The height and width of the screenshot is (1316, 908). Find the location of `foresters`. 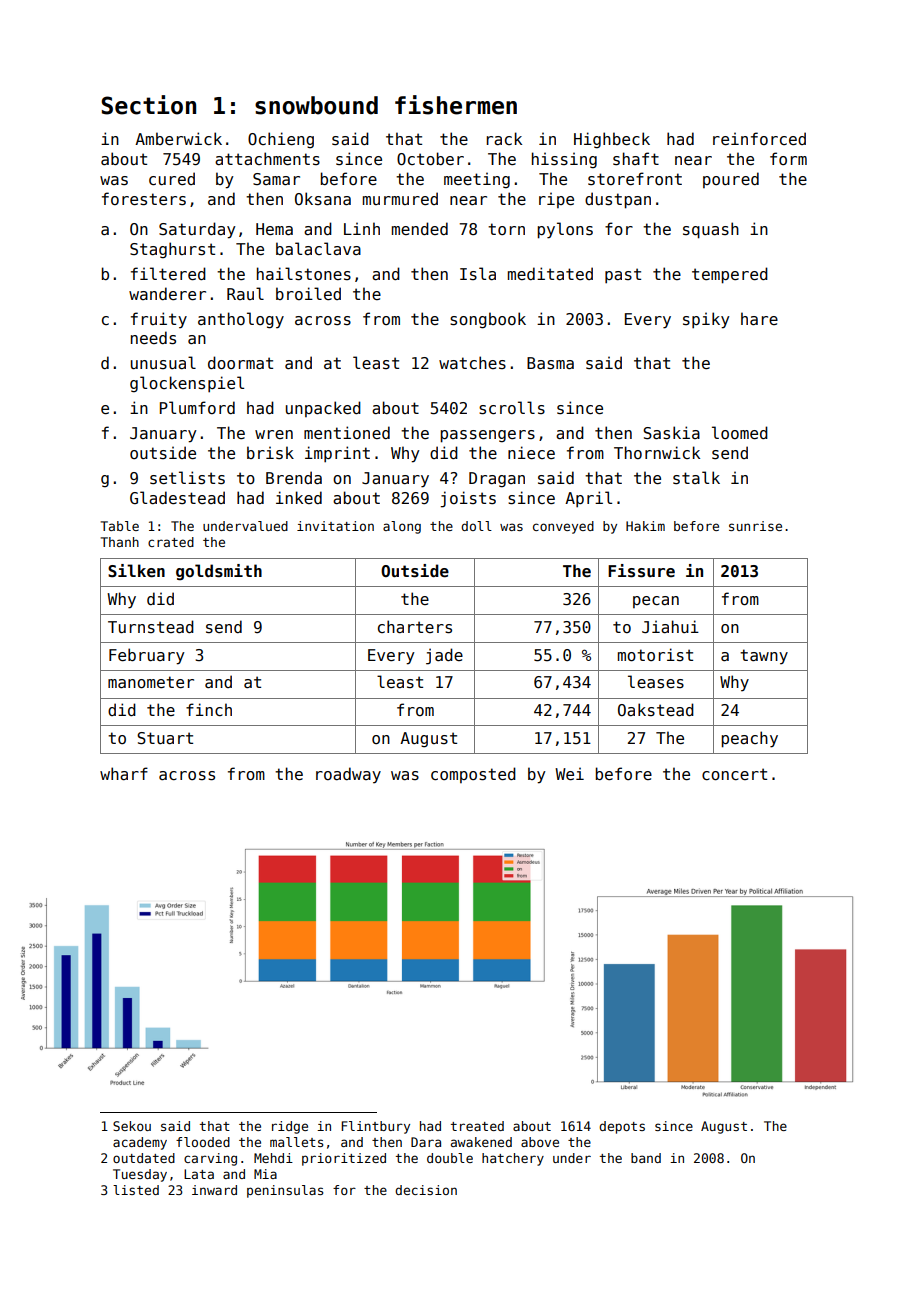

foresters is located at coordinates (144, 199).
